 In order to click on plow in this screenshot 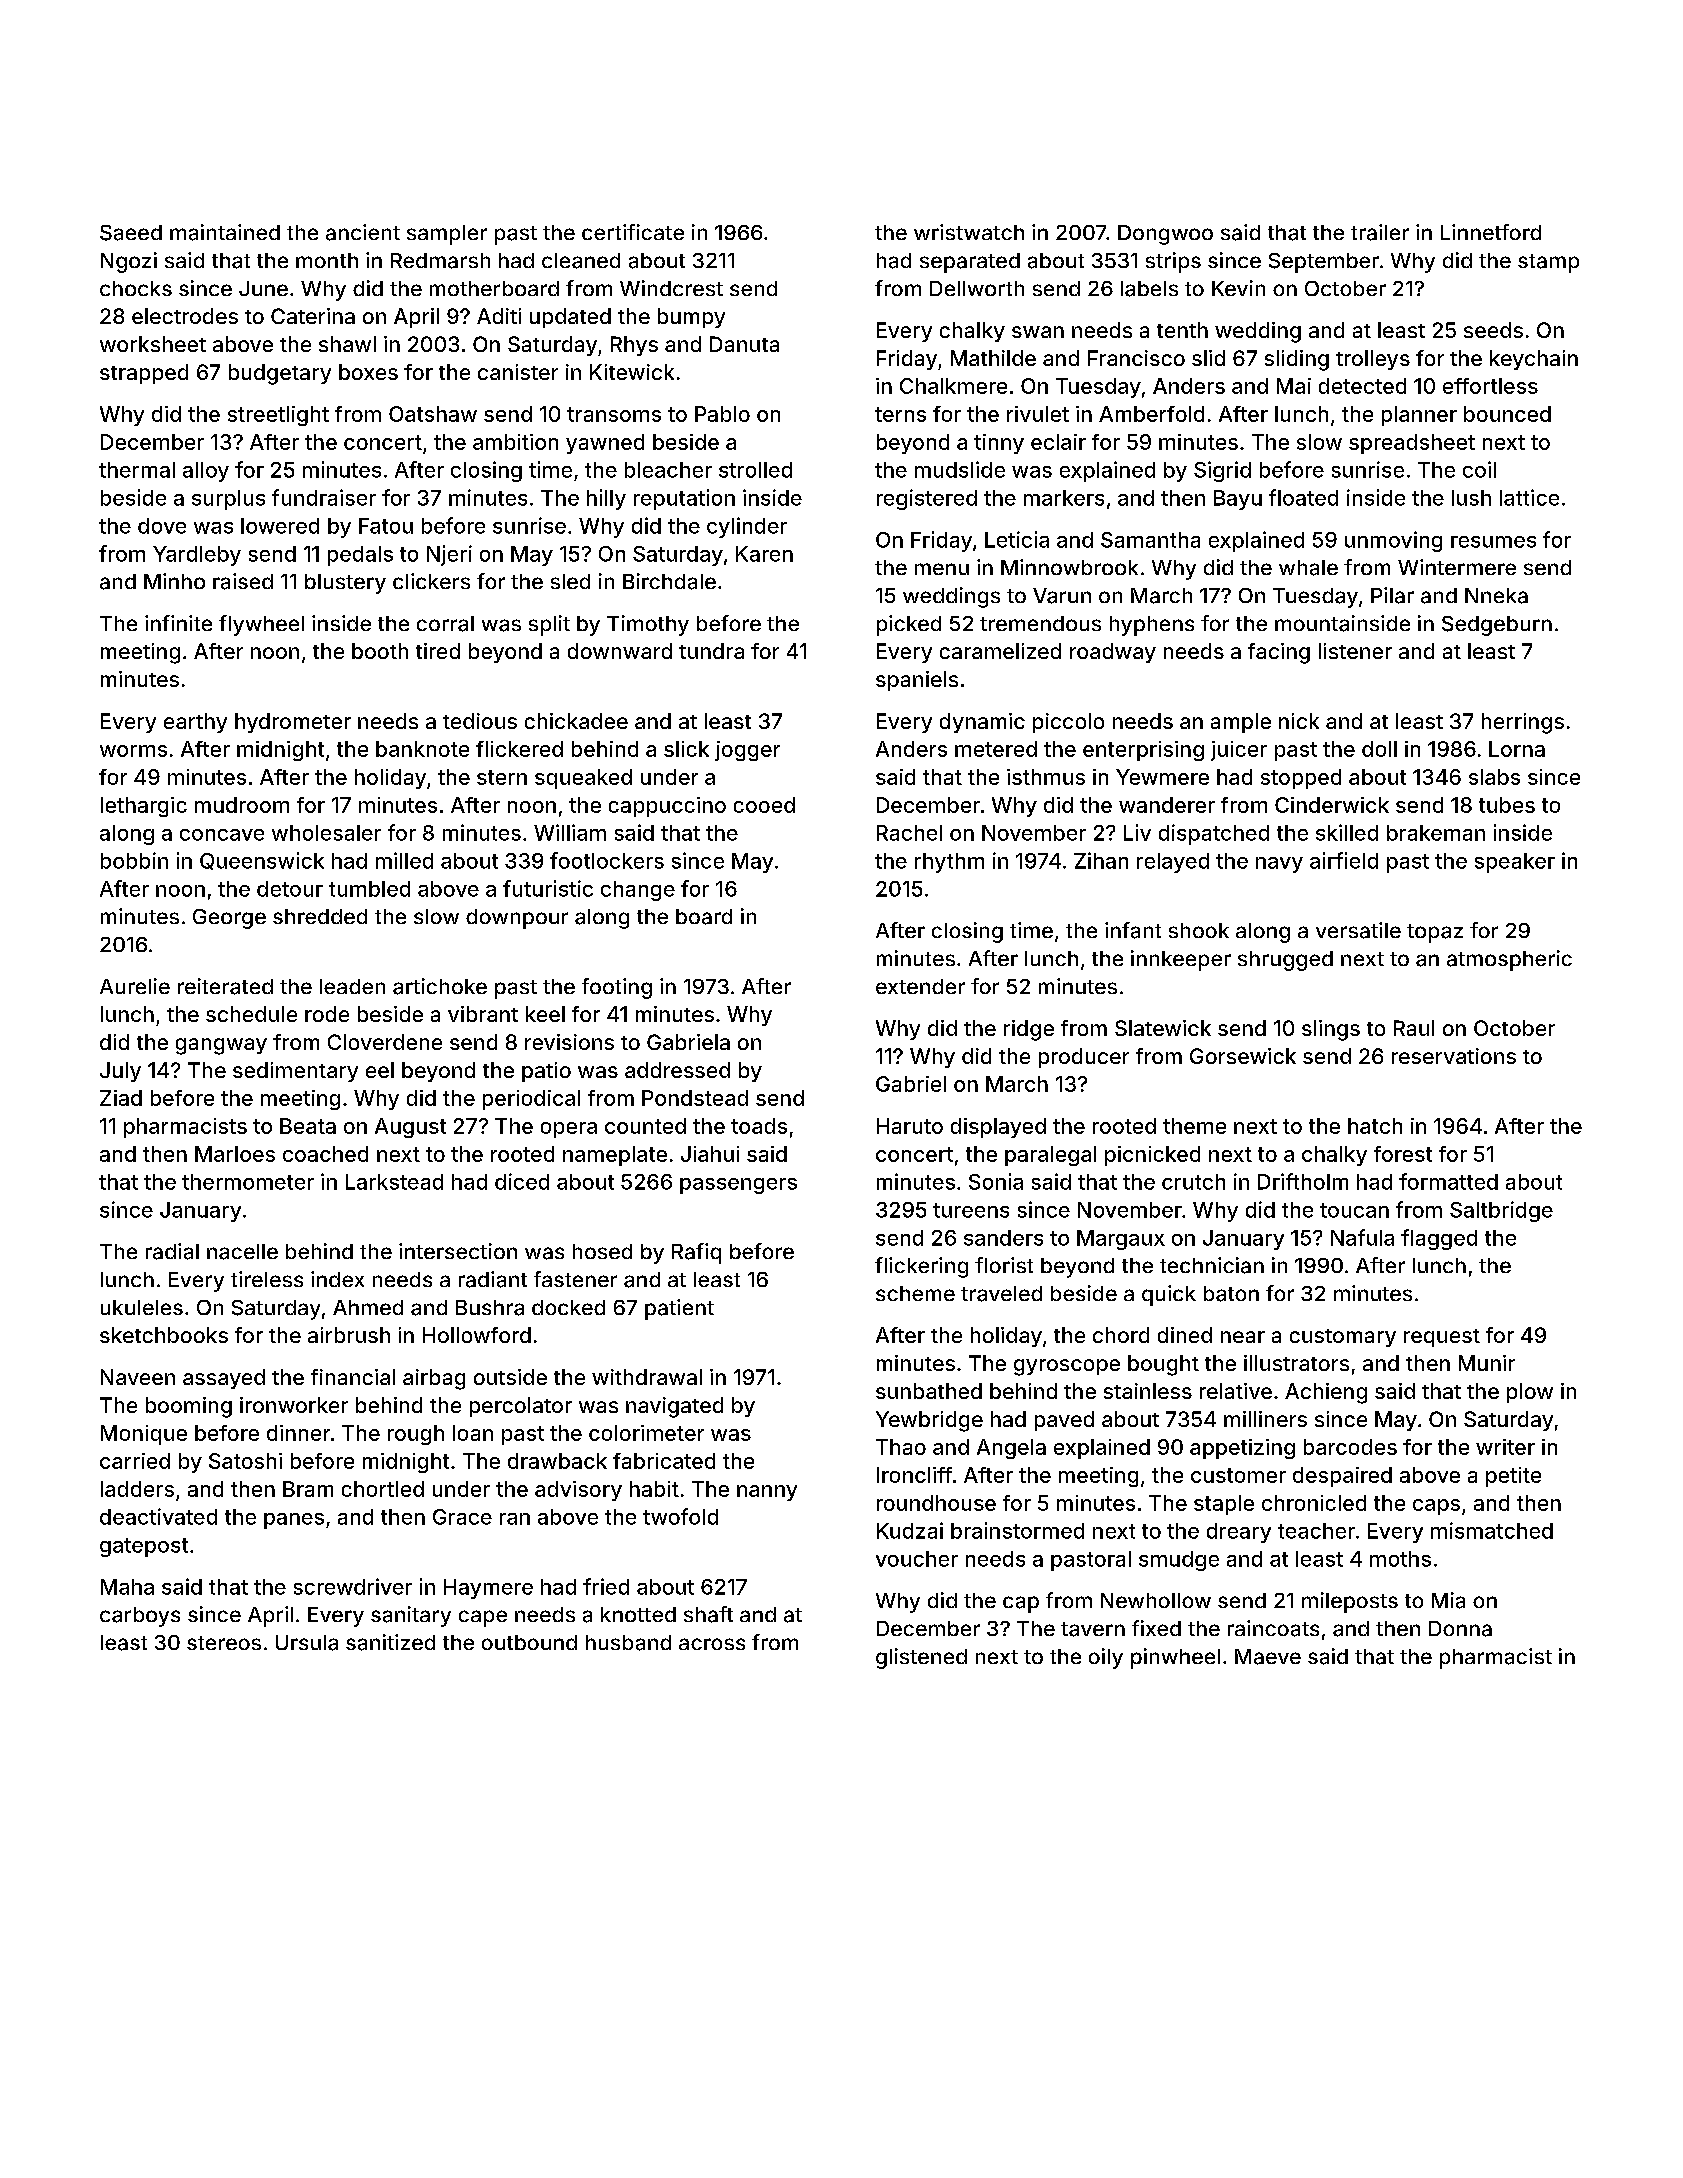, I will do `click(1530, 1393)`.
